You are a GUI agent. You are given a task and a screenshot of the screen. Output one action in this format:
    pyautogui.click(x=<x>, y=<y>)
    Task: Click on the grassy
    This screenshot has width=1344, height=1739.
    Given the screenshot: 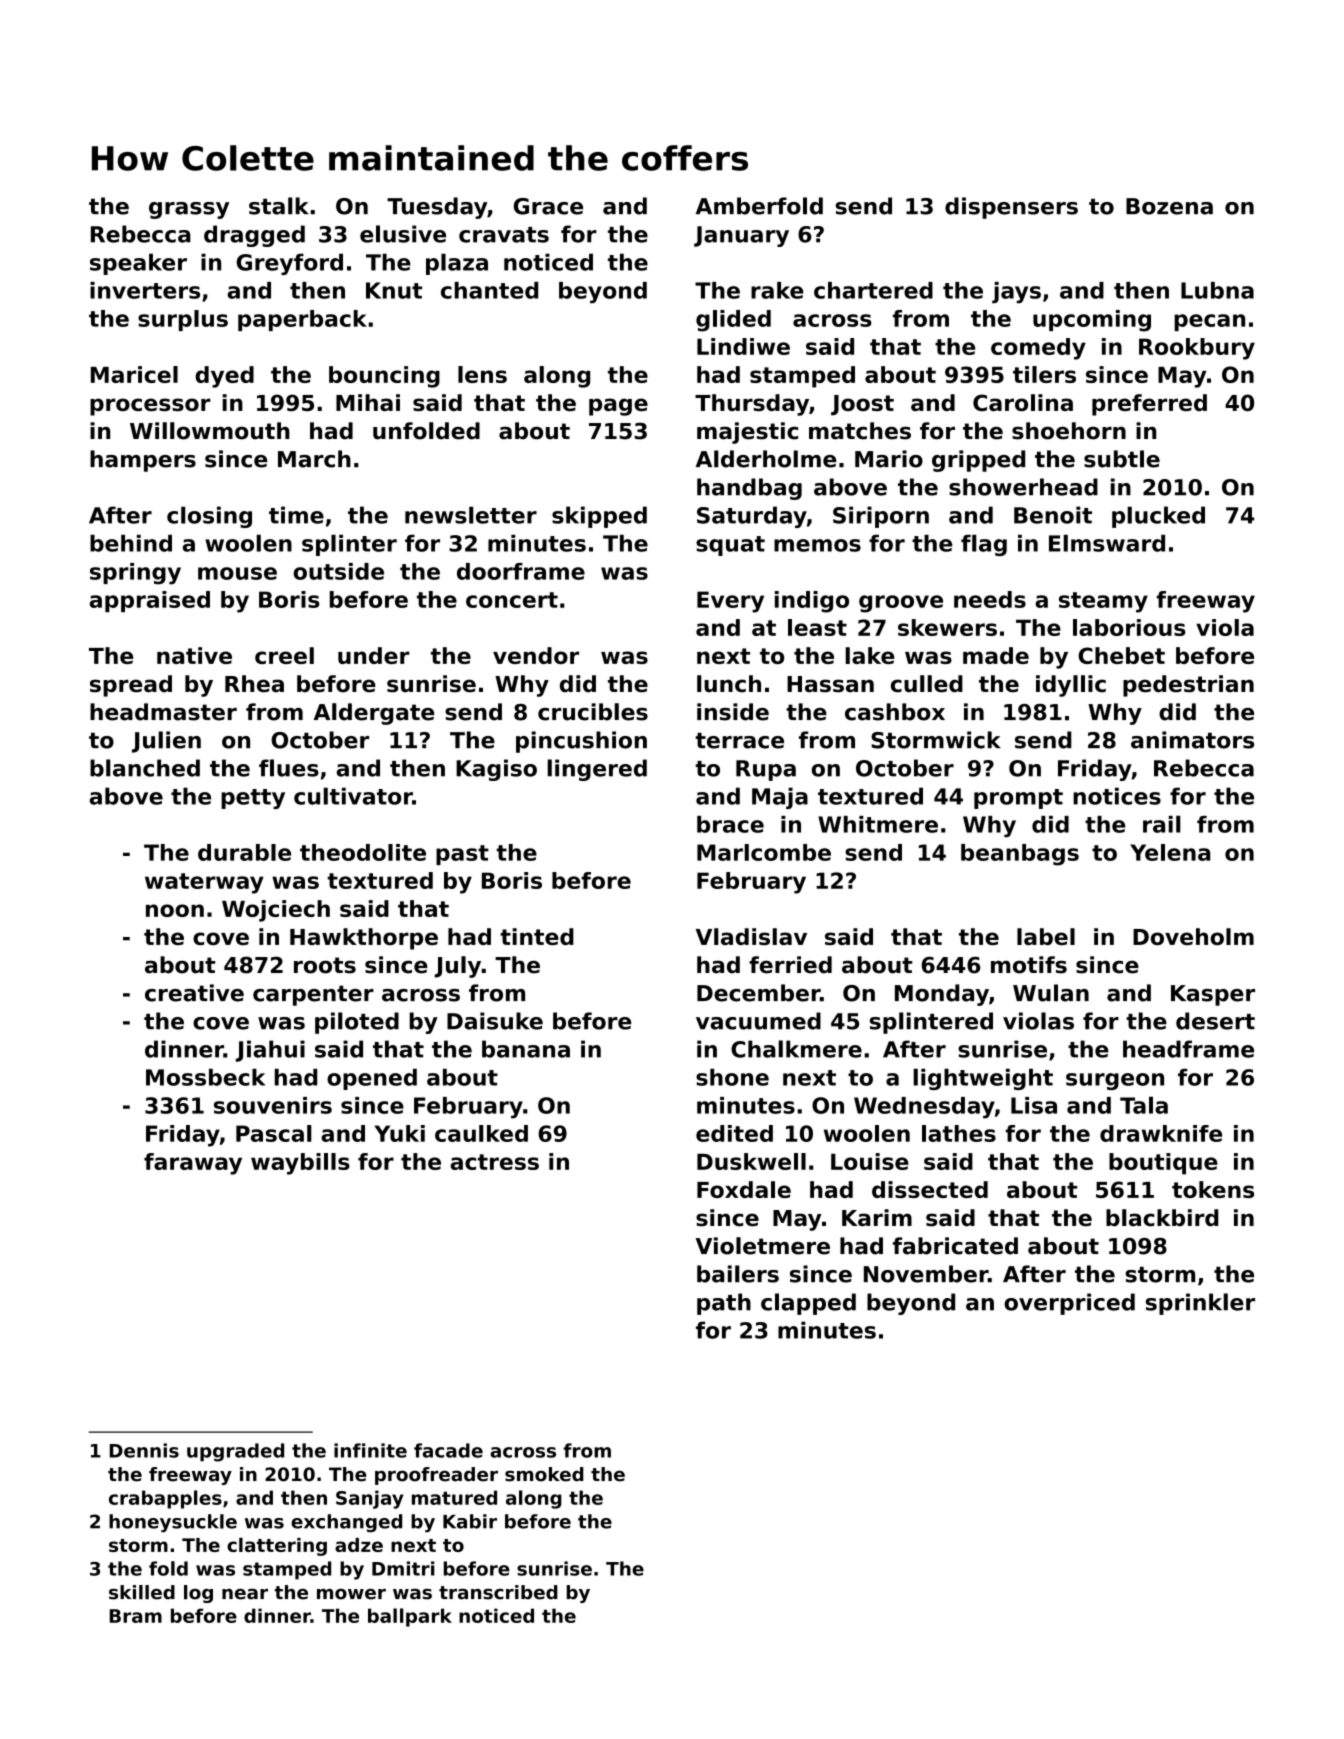 What is the action you would take?
    pyautogui.click(x=189, y=210)
